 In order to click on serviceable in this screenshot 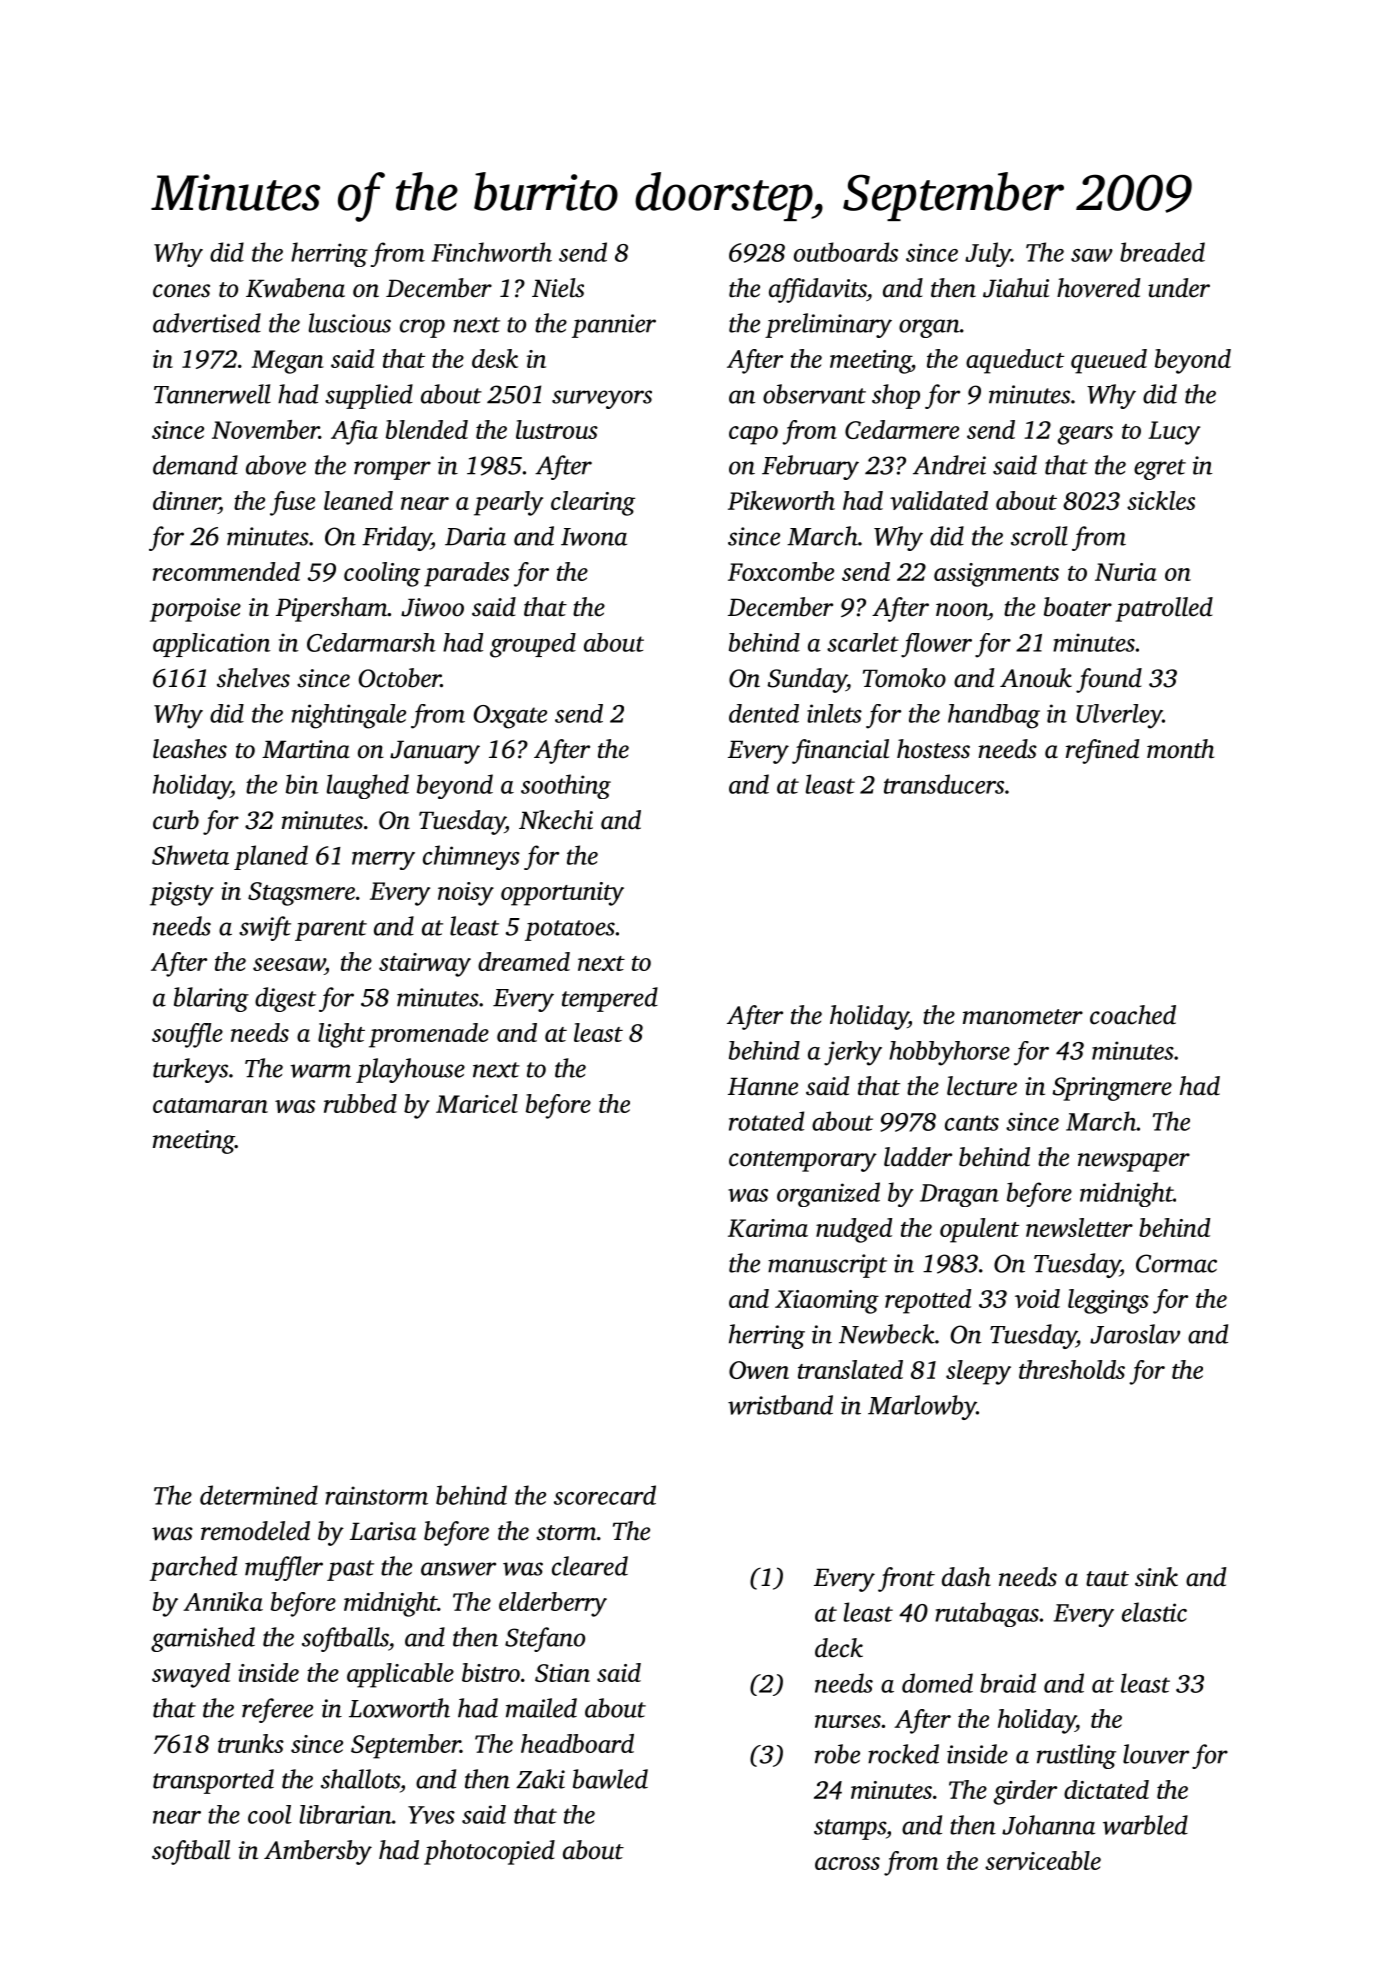, I will do `click(1043, 1860)`.
